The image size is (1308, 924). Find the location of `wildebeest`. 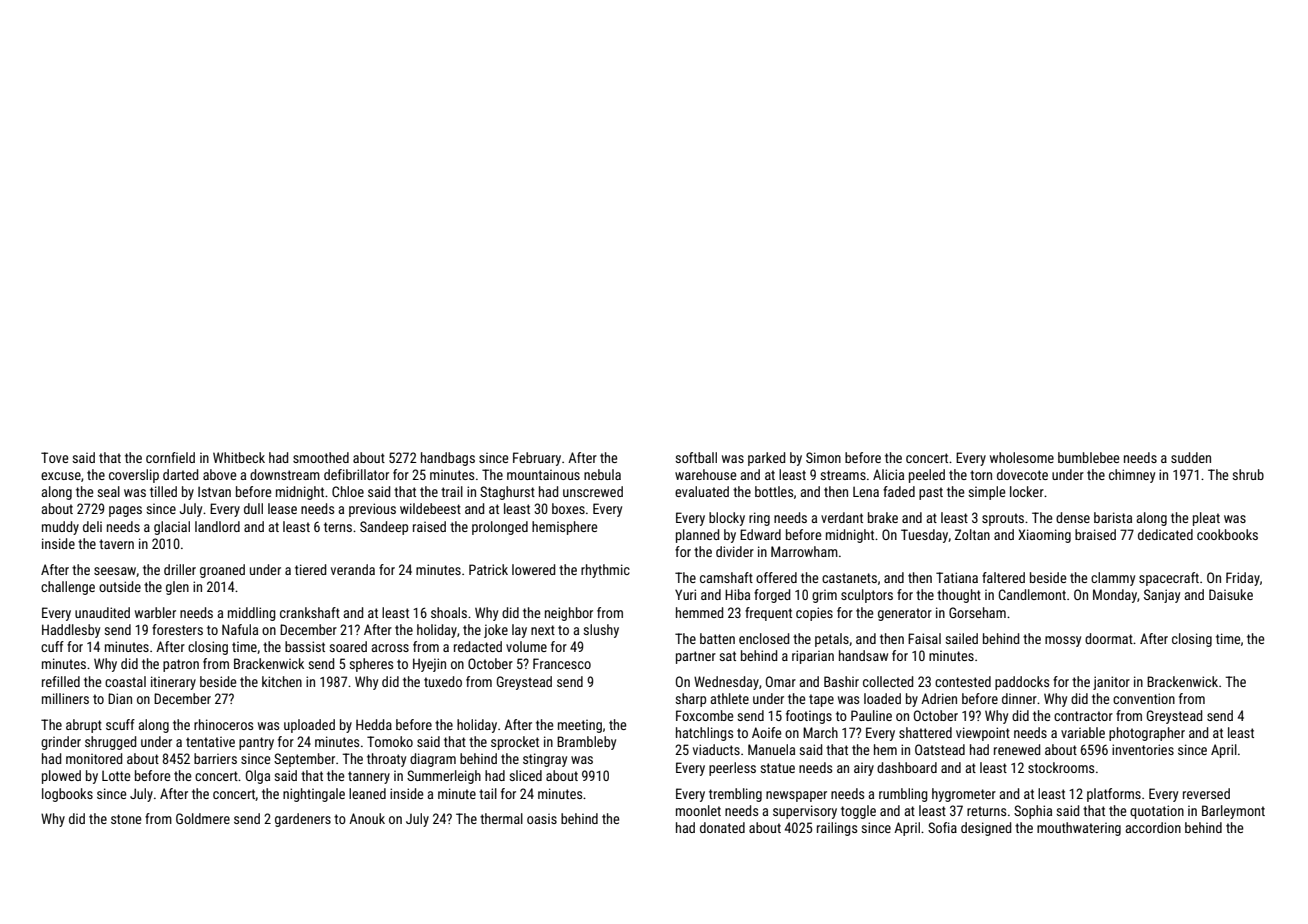

wildebeest is located at coordinates (430, 508).
